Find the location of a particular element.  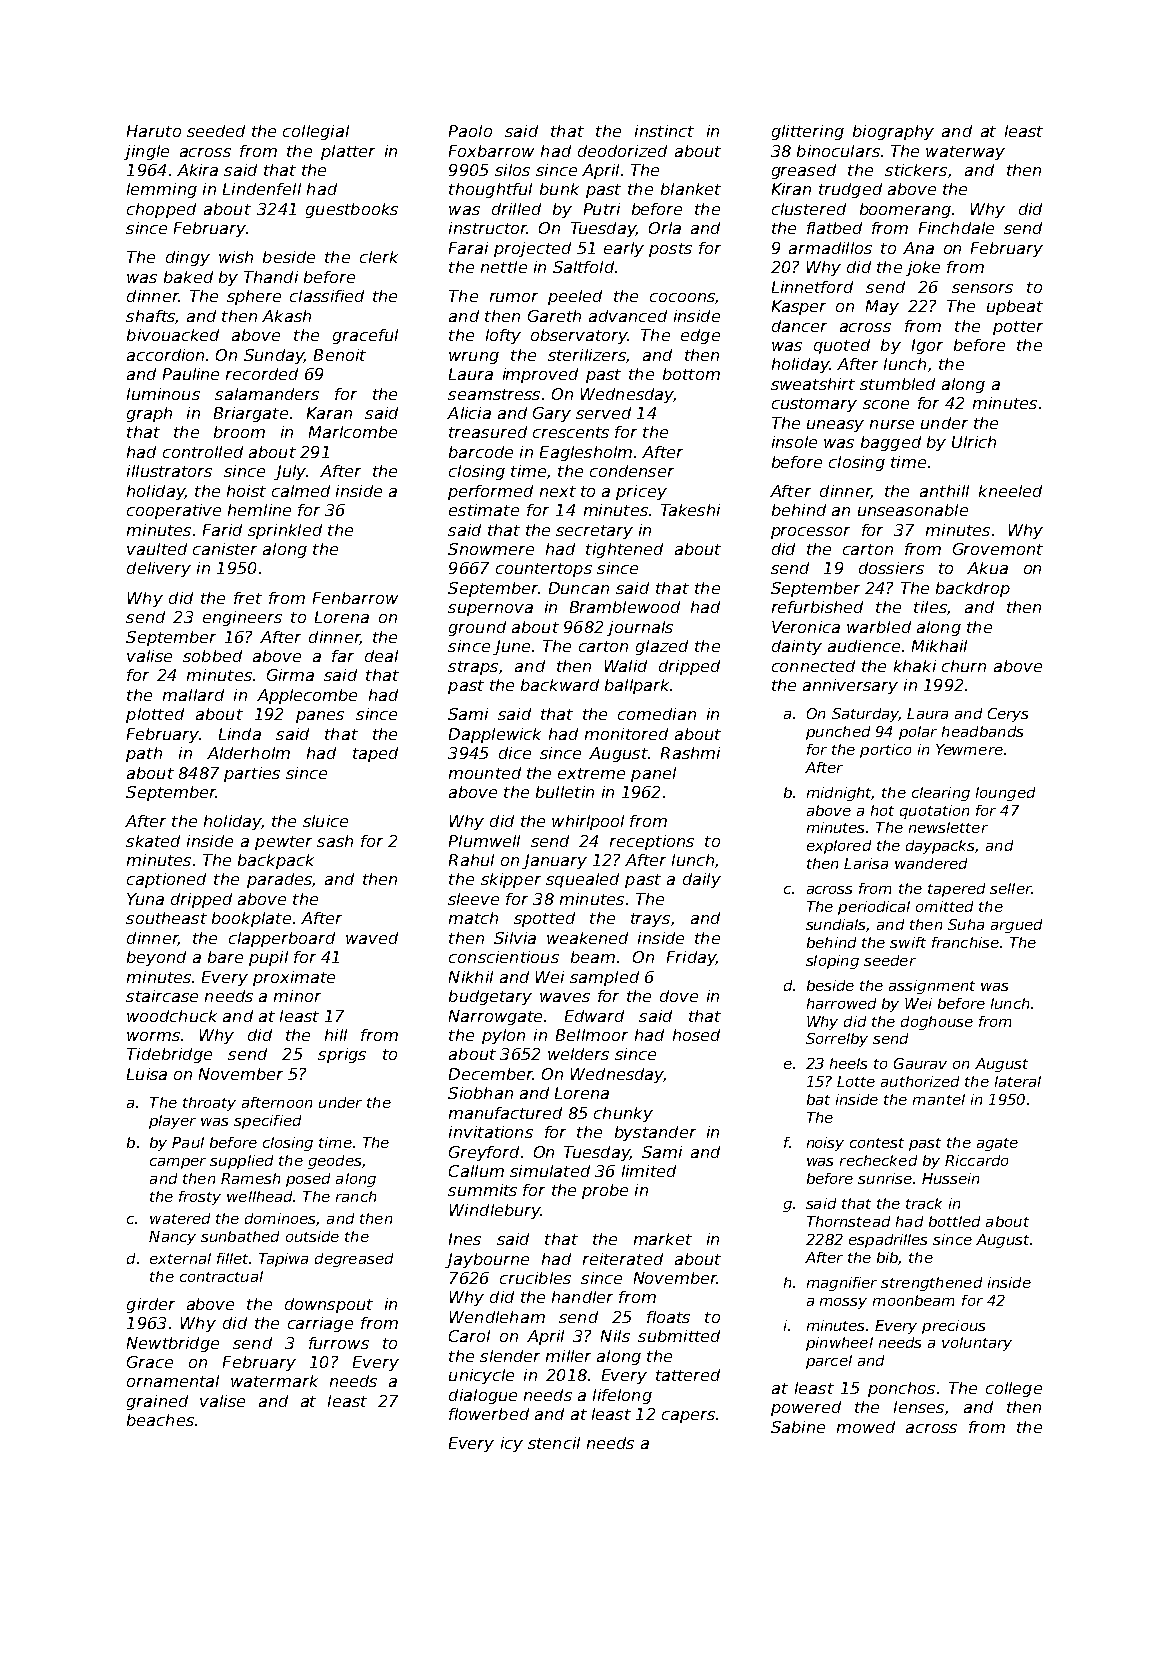

beaches is located at coordinates (160, 1420).
